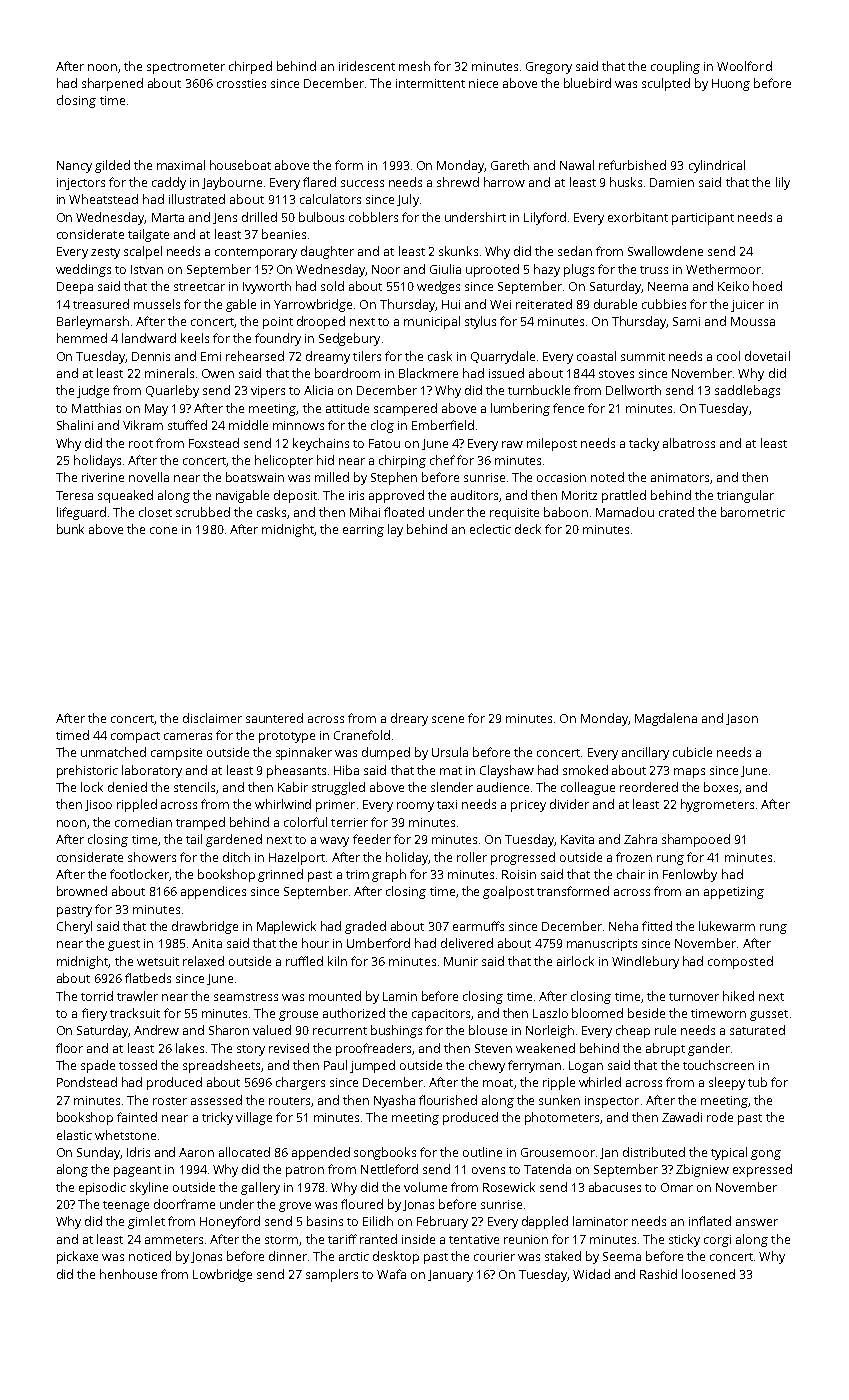 This image has width=849, height=1400. I want to click on durable, so click(615, 304).
